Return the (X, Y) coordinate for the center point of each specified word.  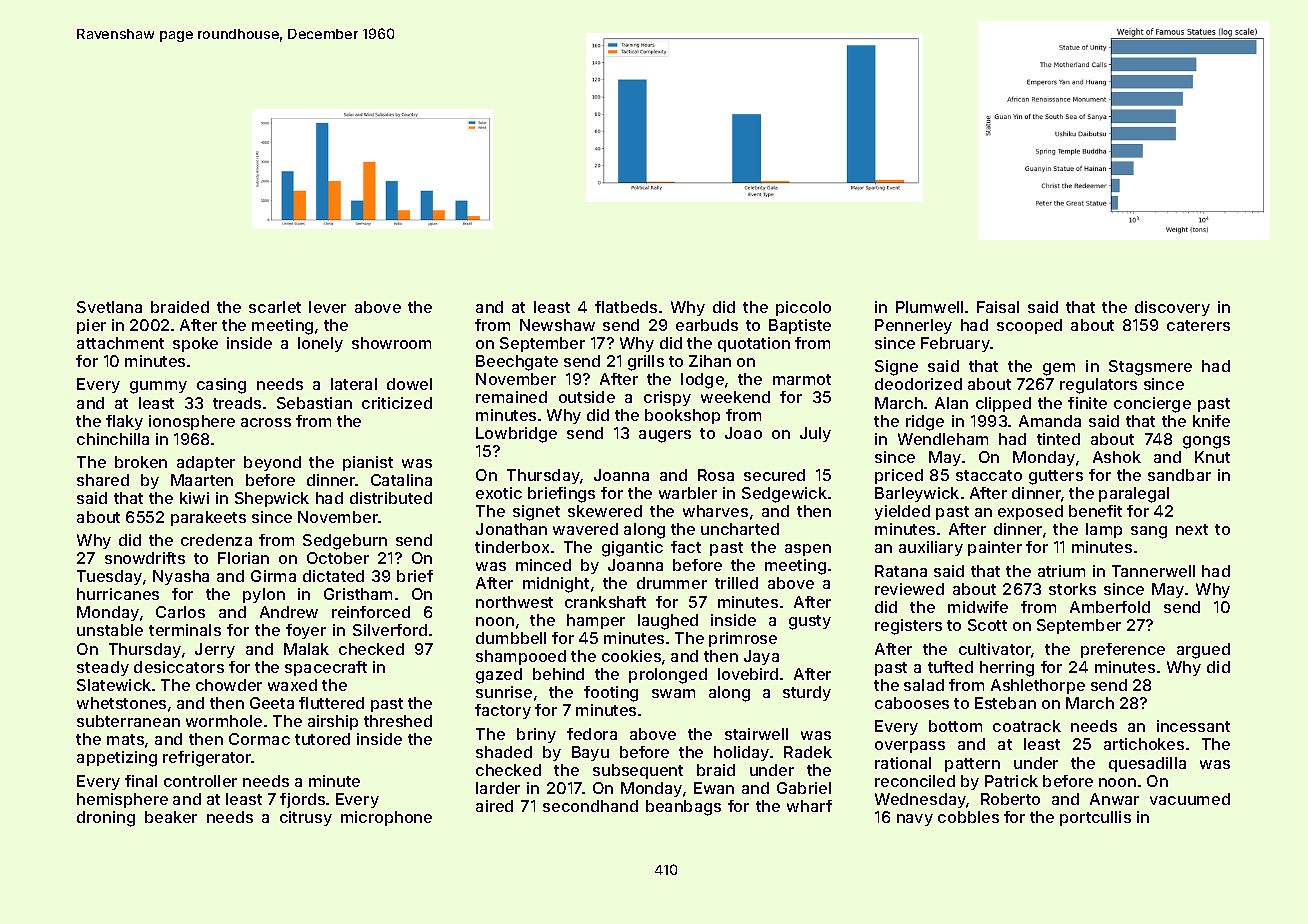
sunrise (504, 692)
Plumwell (929, 307)
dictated (333, 576)
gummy (158, 387)
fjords (302, 800)
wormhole (224, 721)
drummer (672, 583)
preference (1123, 650)
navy (915, 820)
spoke (195, 344)
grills (646, 363)
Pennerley (913, 326)
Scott (987, 625)
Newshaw (557, 325)
